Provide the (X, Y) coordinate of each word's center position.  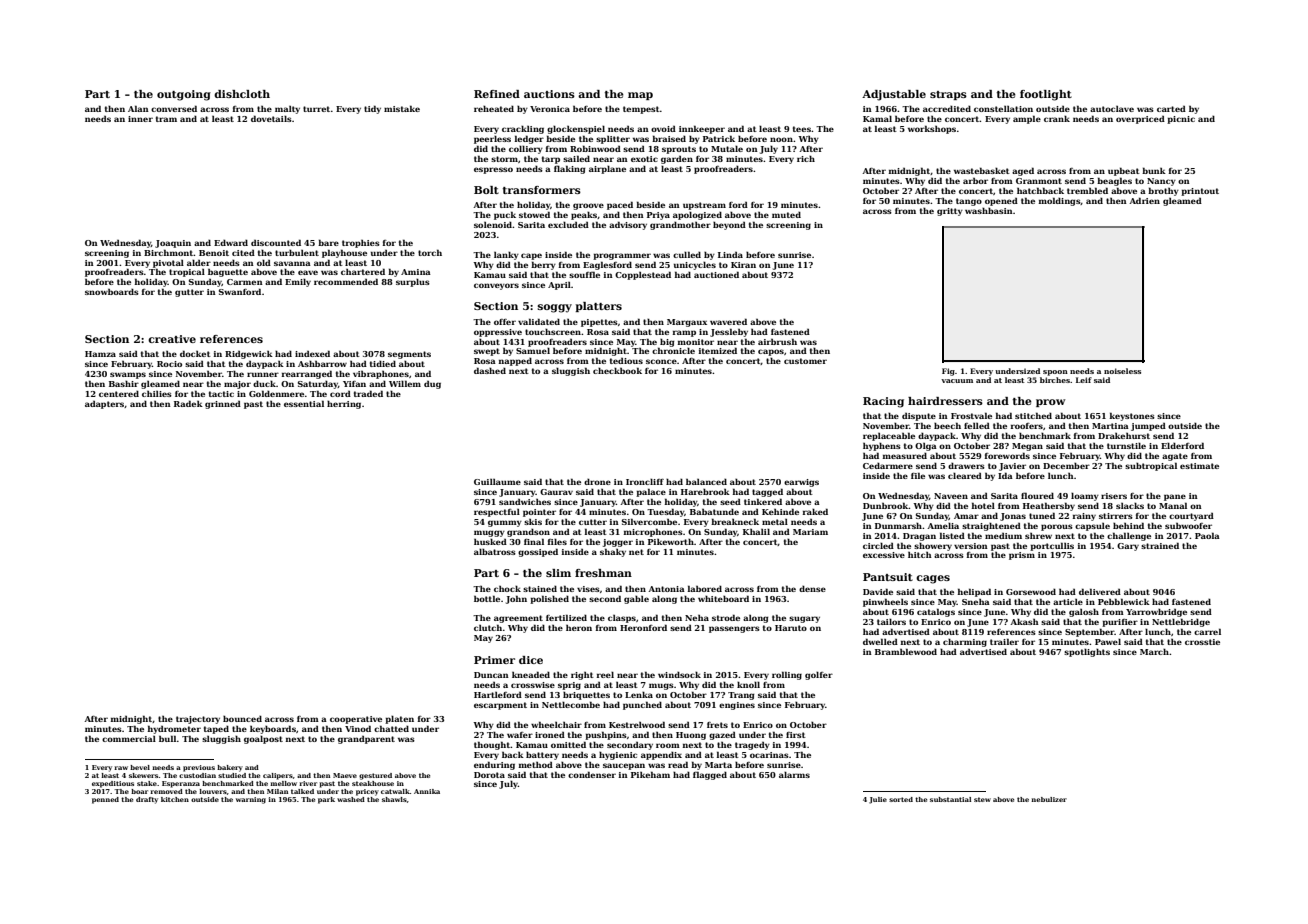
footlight (1046, 95)
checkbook (617, 370)
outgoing (184, 95)
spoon (1055, 373)
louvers (213, 791)
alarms (794, 774)
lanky (506, 255)
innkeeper (702, 129)
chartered (363, 271)
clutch (488, 627)
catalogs (936, 612)
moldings (1059, 201)
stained (540, 588)
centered (119, 393)
